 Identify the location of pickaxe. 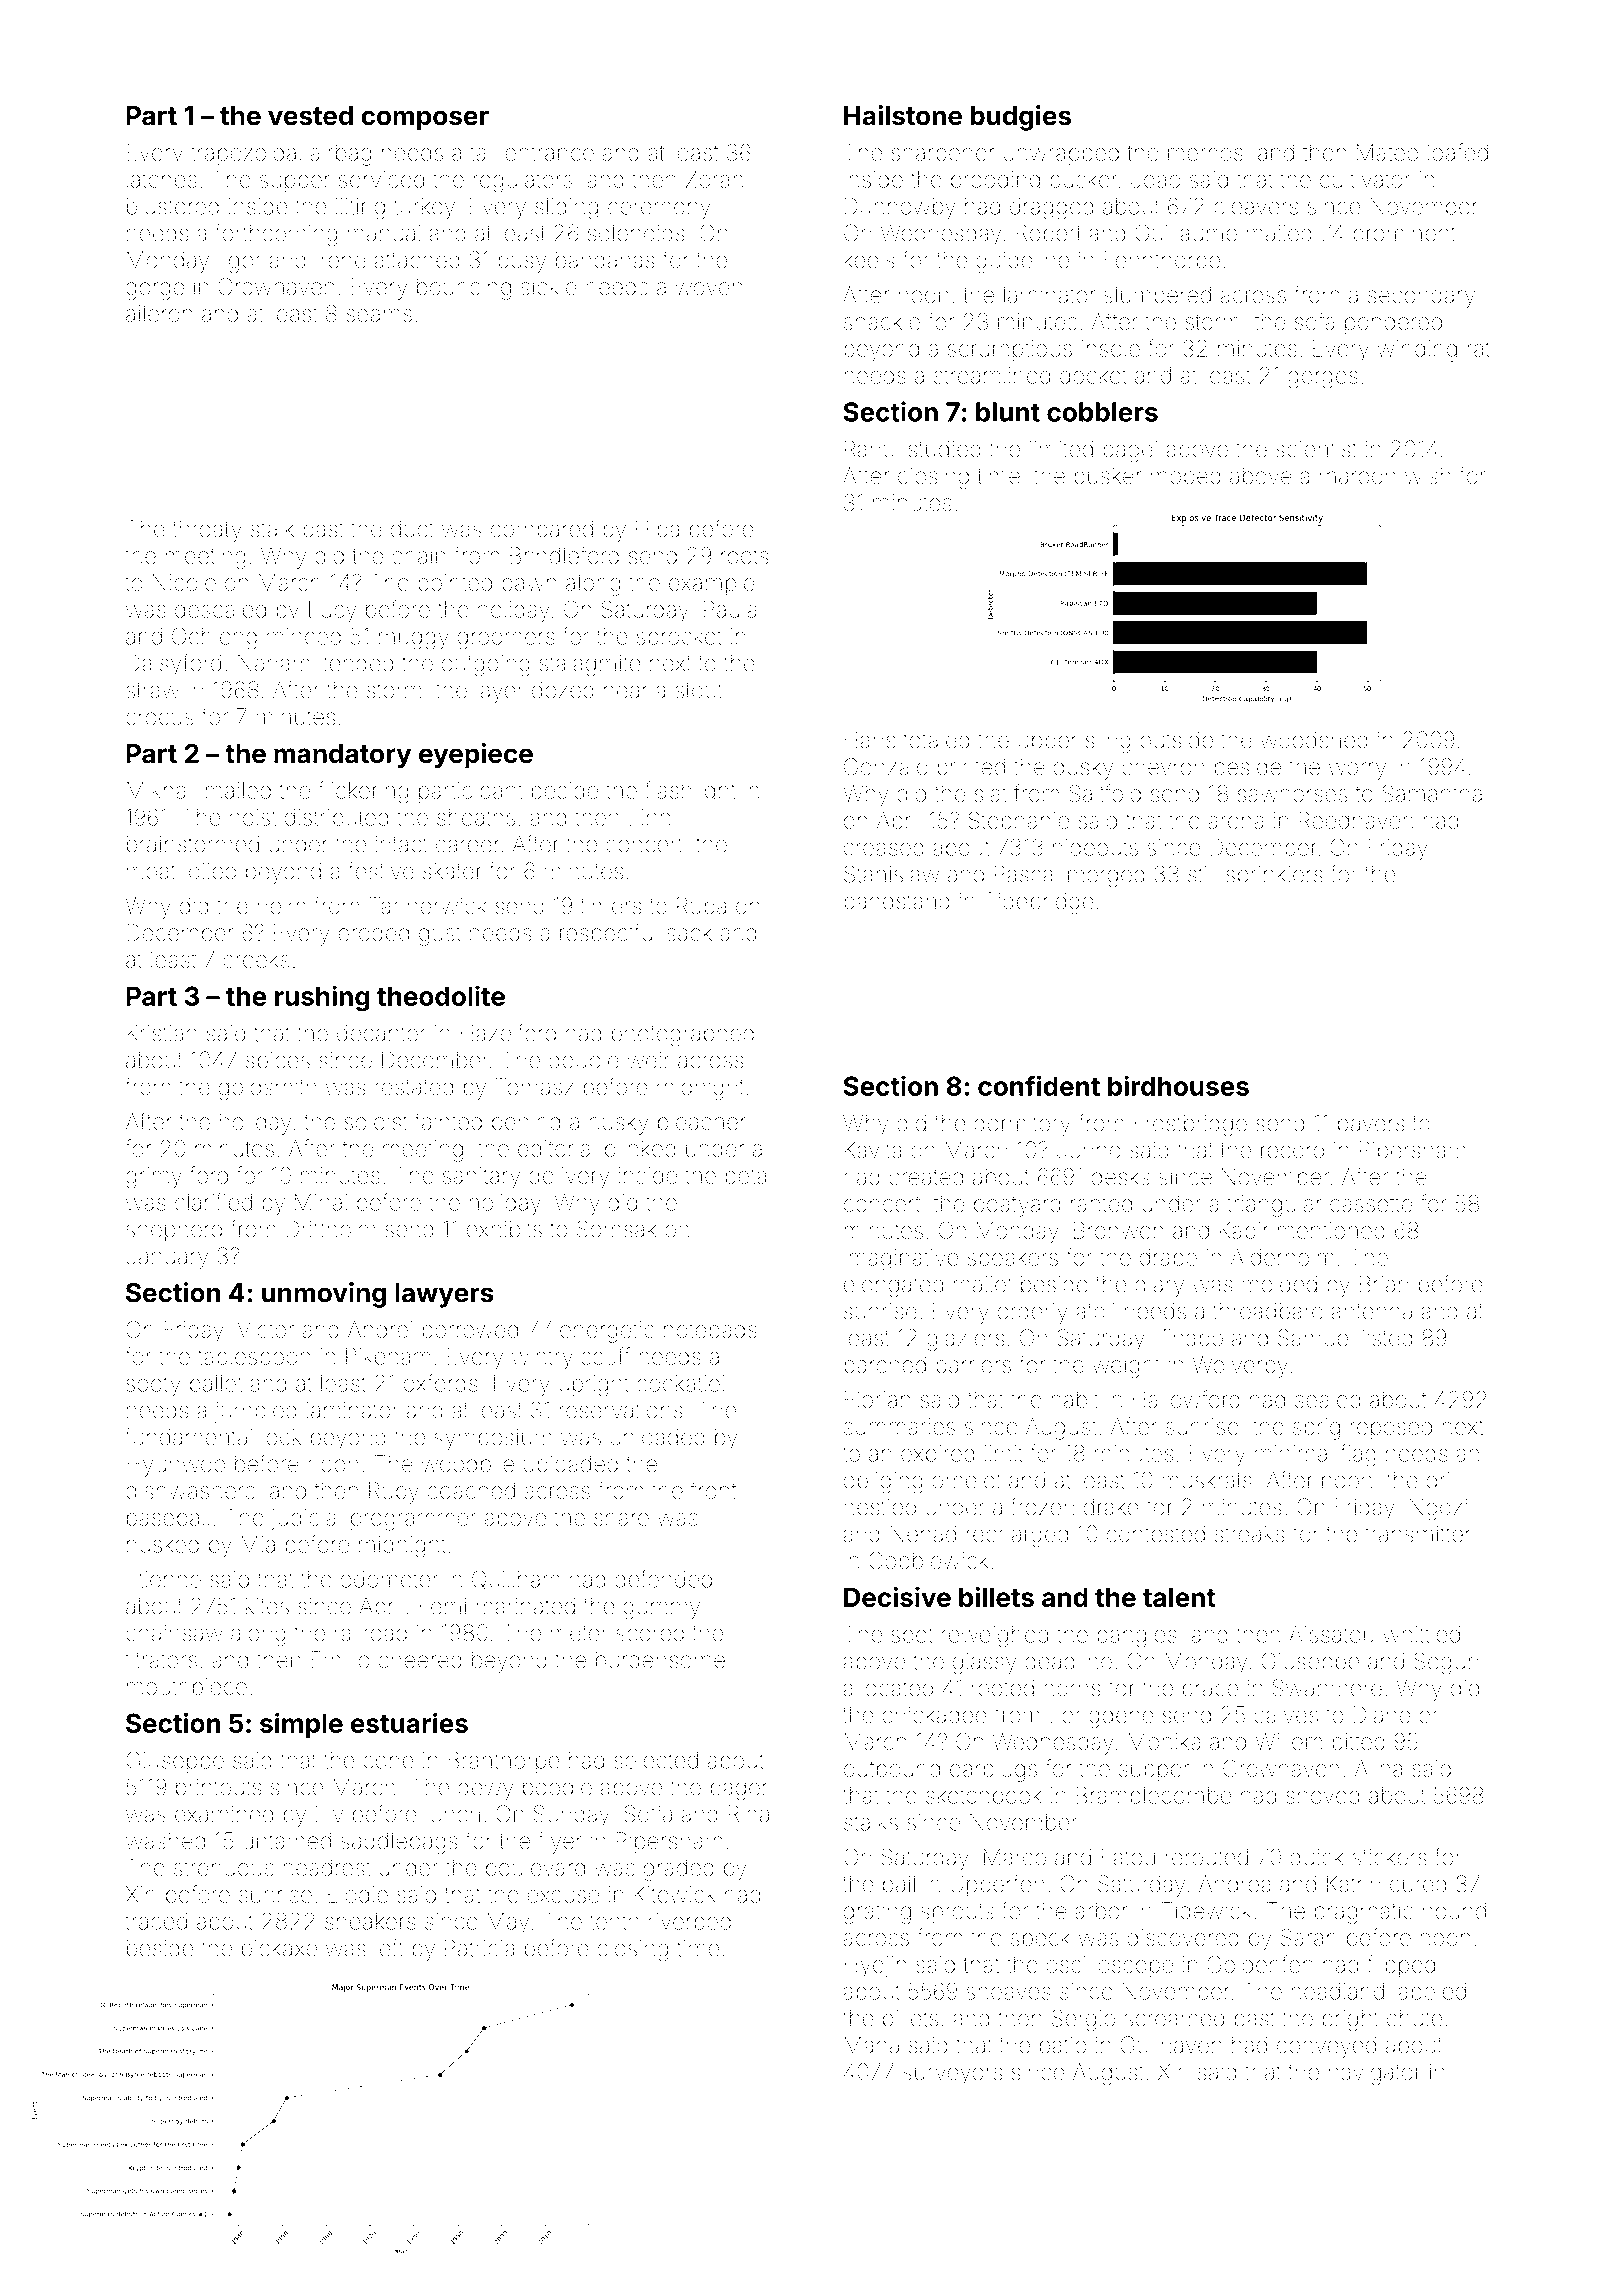
(279, 1950).
